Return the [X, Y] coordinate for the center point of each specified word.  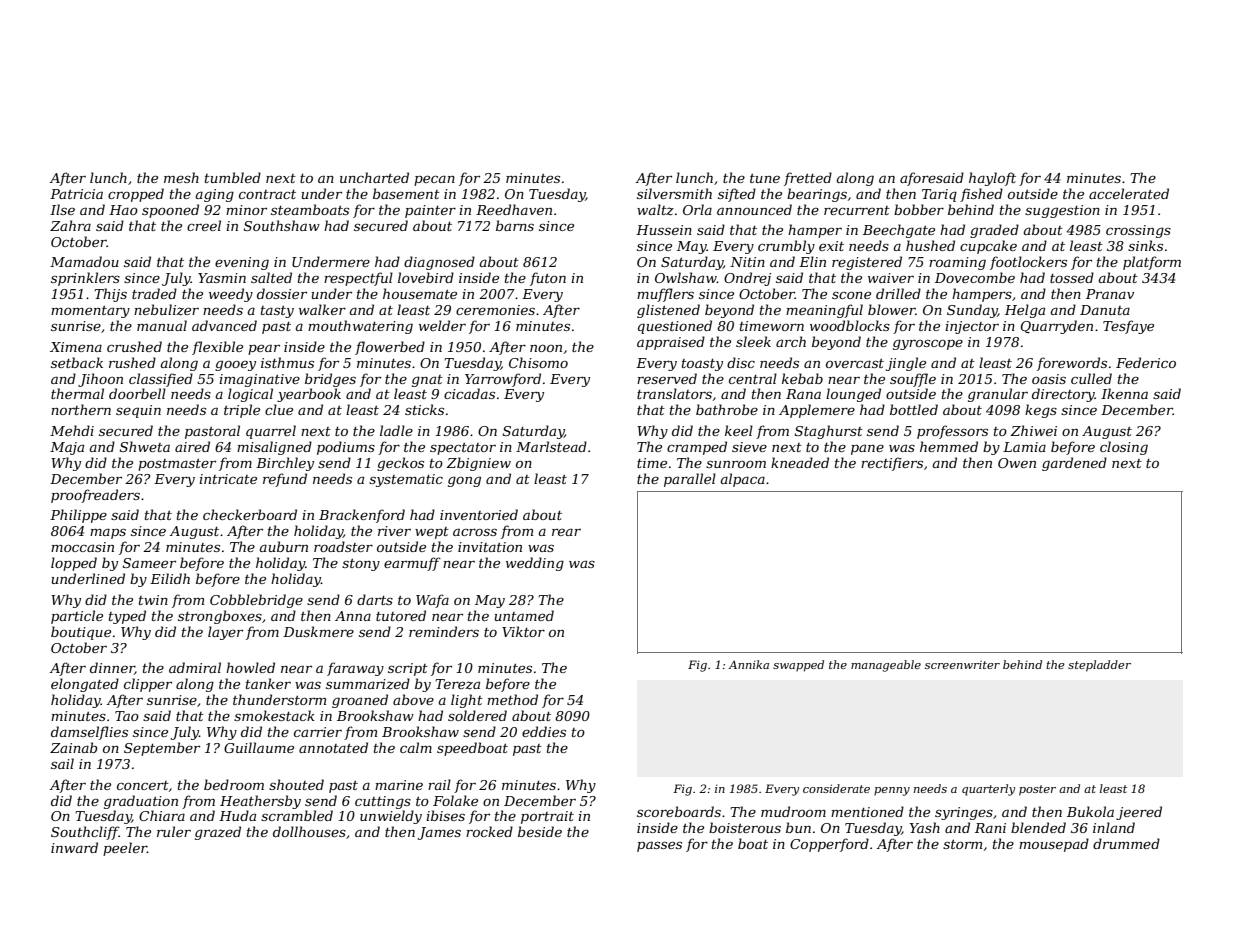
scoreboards [679, 811]
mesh [181, 177]
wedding [535, 564]
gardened [1074, 464]
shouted [296, 784]
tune [765, 178]
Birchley [285, 464]
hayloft [992, 179]
